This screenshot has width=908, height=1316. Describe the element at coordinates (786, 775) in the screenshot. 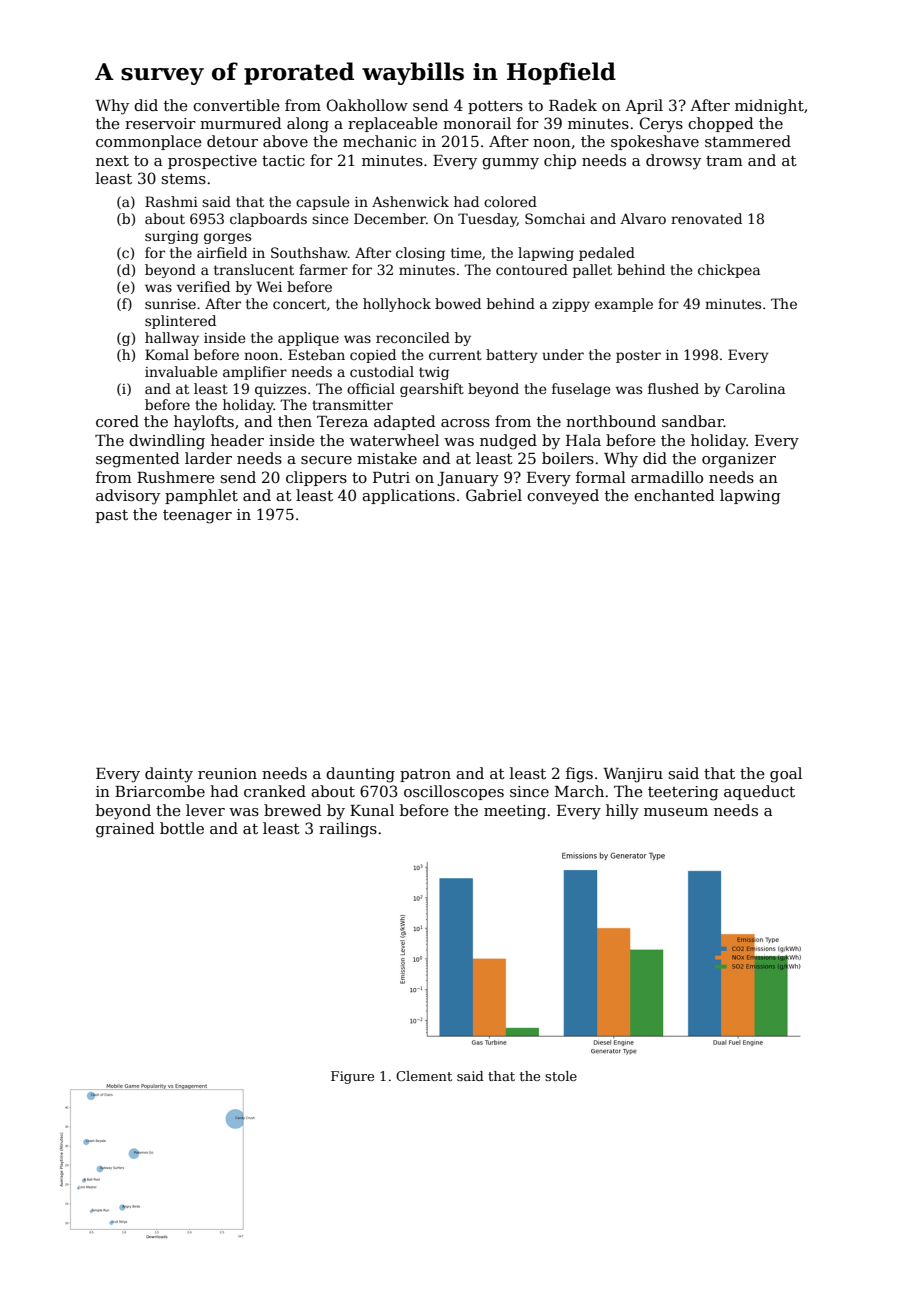

I see `goal` at that location.
